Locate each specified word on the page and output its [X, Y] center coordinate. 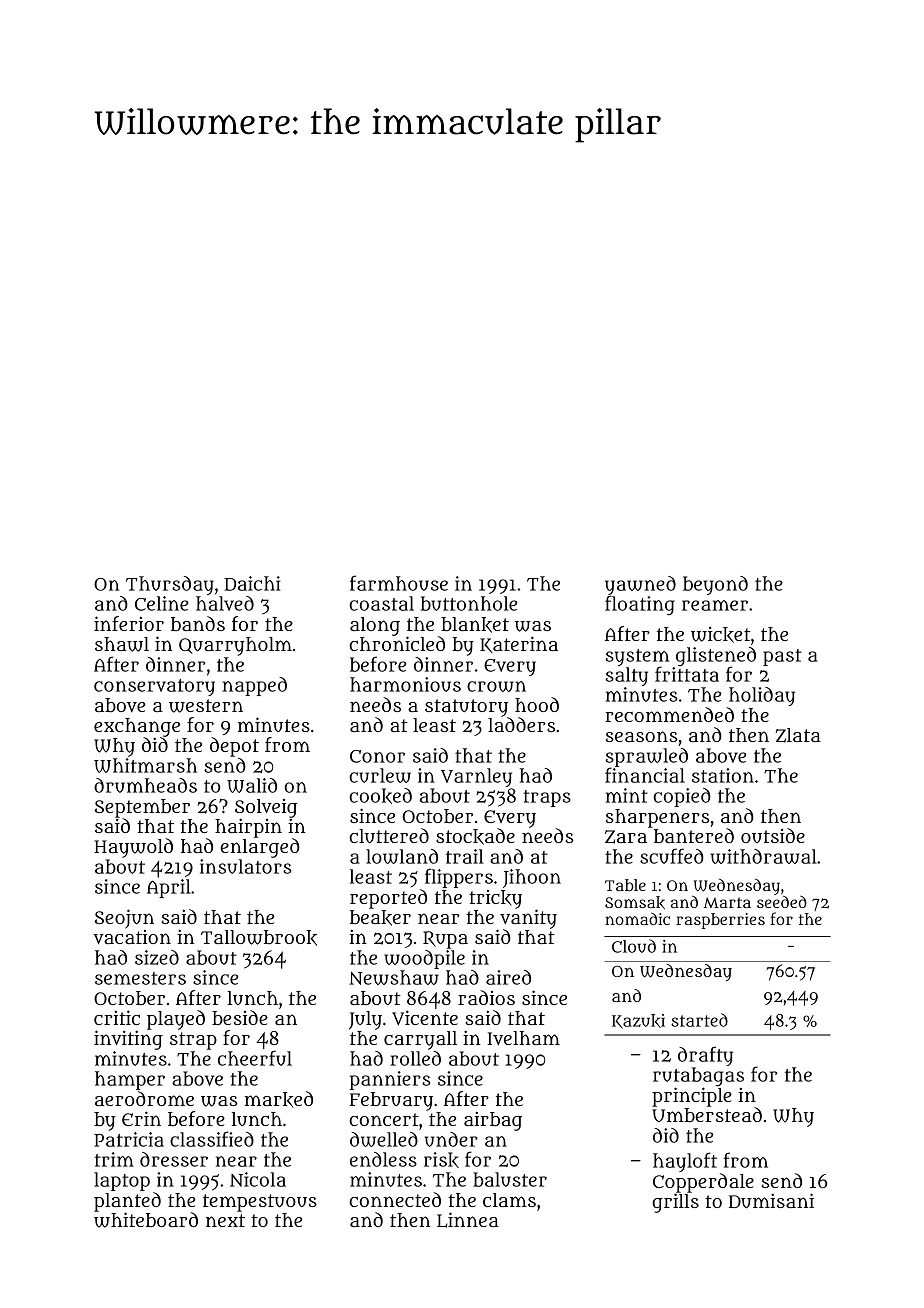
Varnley [476, 777]
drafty [705, 1056]
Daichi [252, 583]
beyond [715, 585]
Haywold [133, 848]
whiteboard [146, 1220]
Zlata [798, 735]
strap [193, 1041]
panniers [390, 1080]
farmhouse [399, 583]
